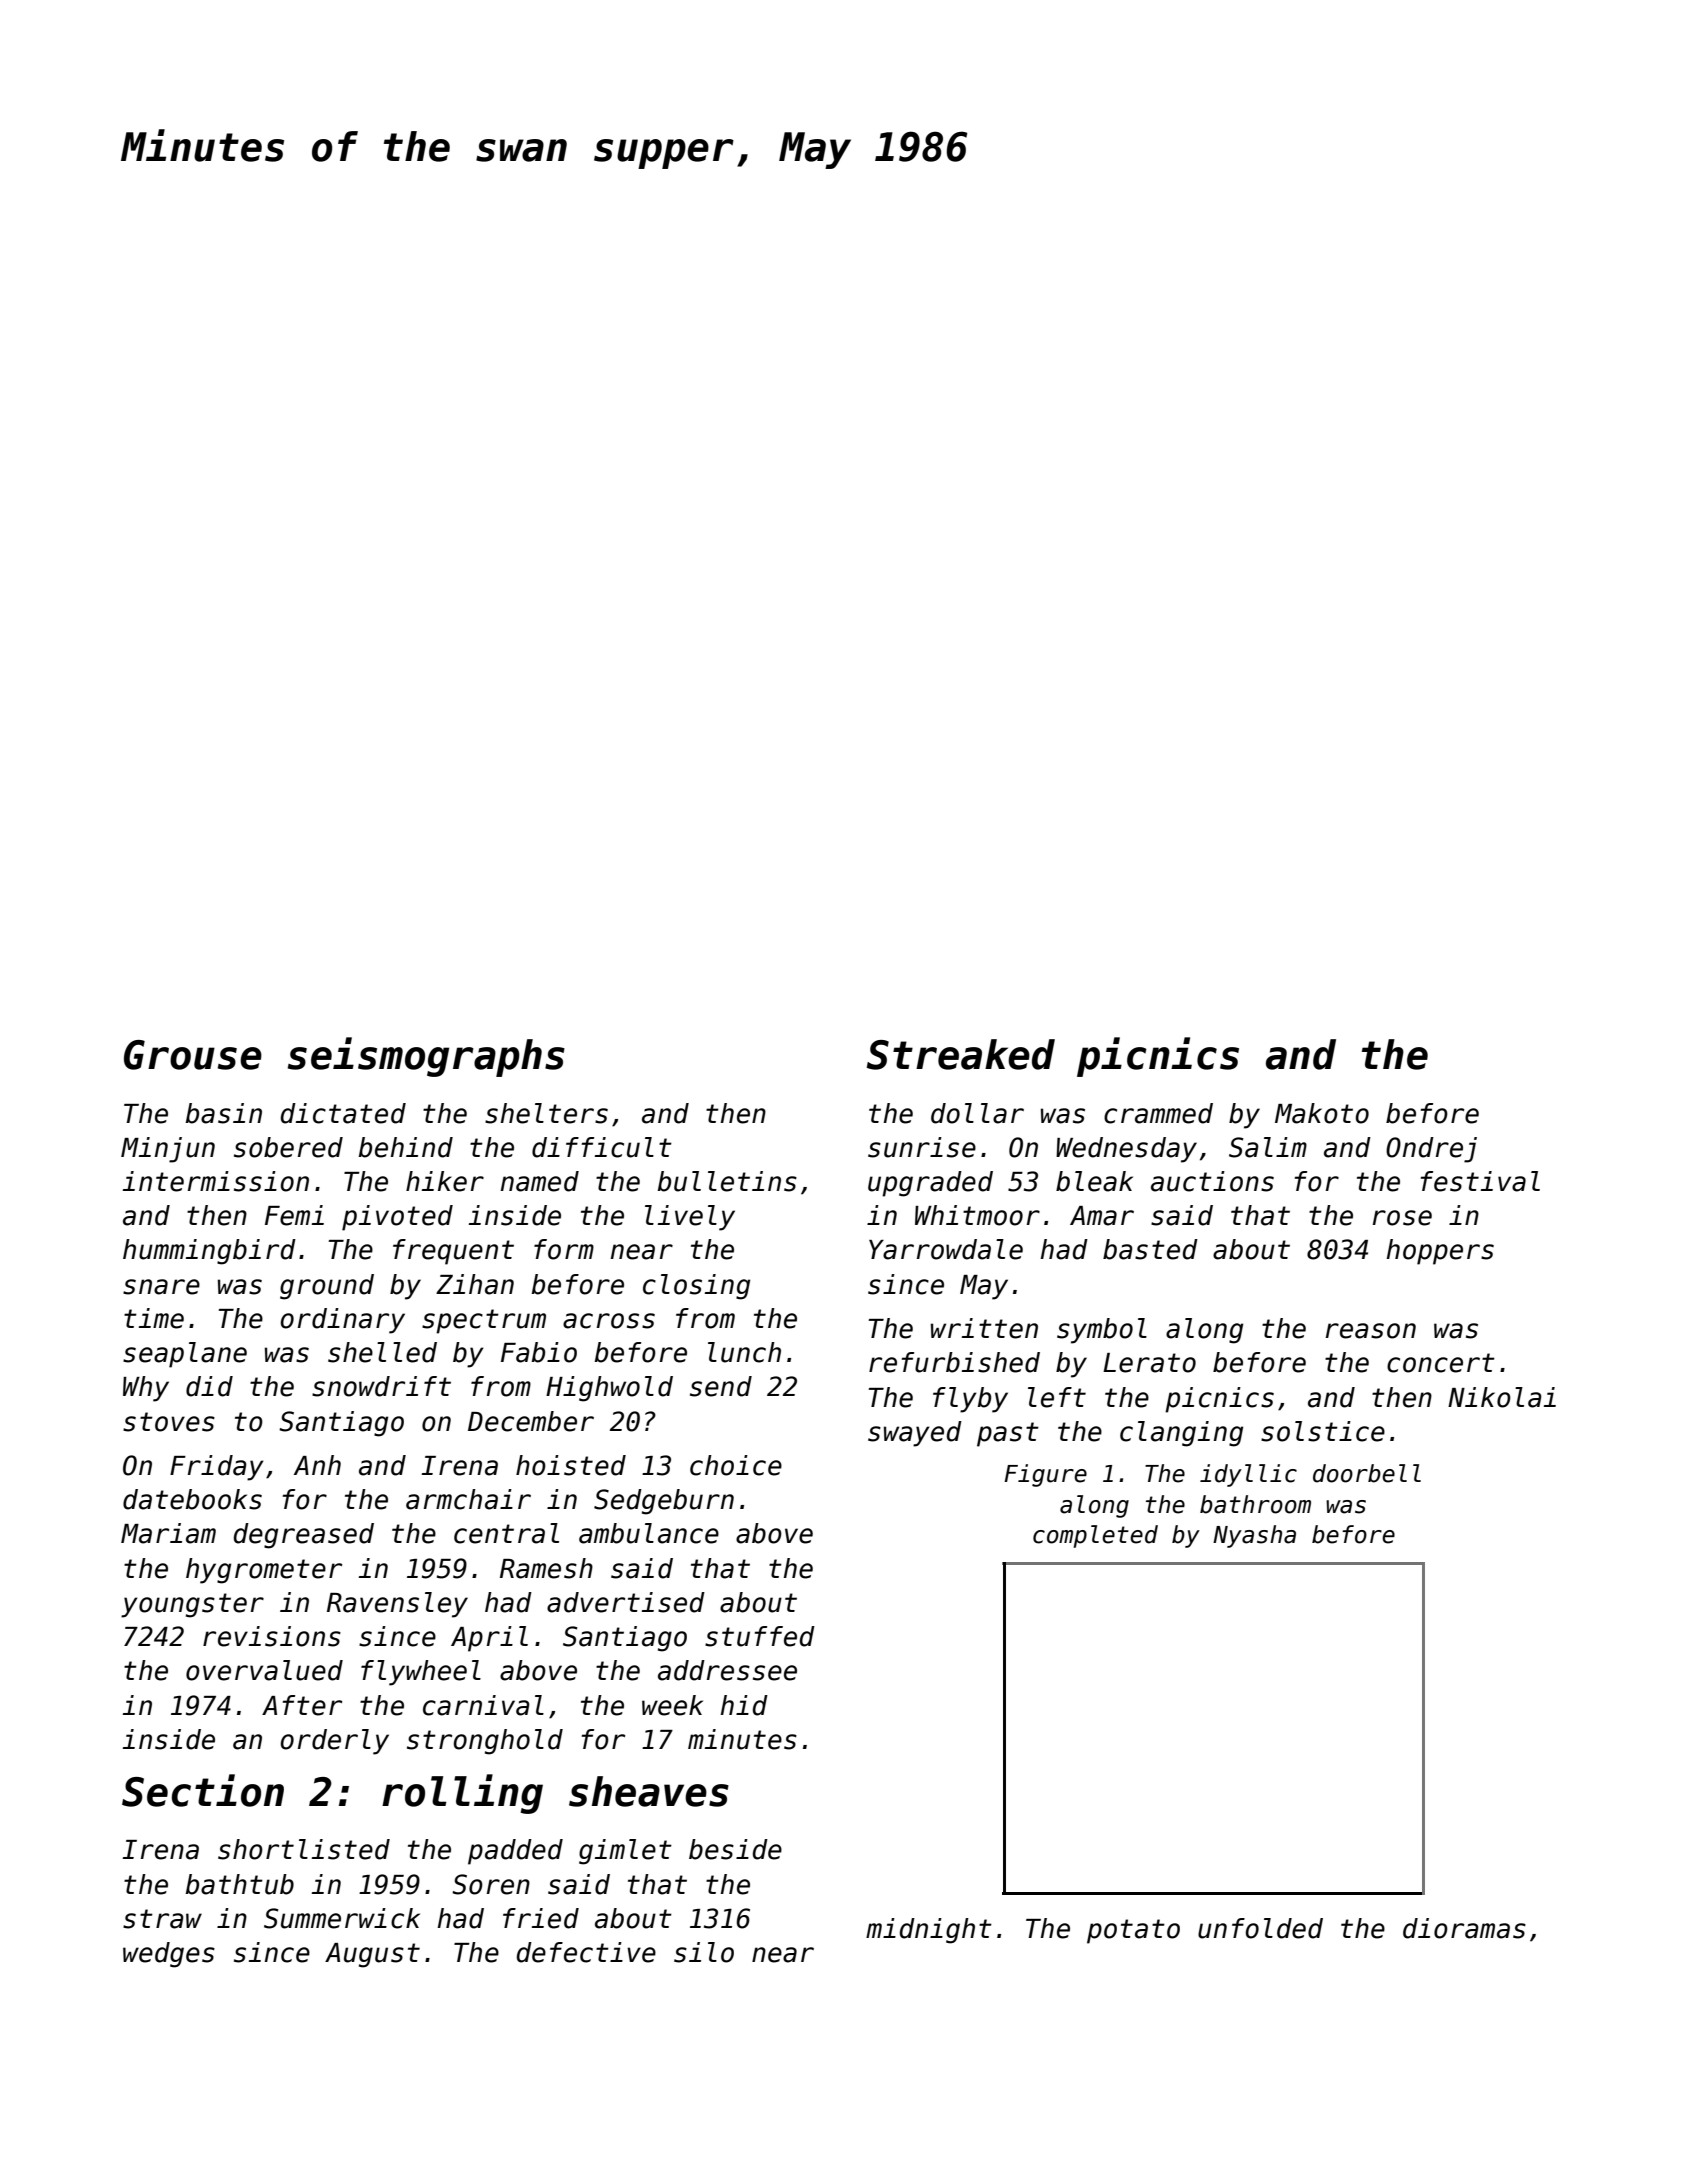 This screenshot has width=1683, height=2178. What do you see at coordinates (704, 1952) in the screenshot?
I see `silo` at bounding box center [704, 1952].
